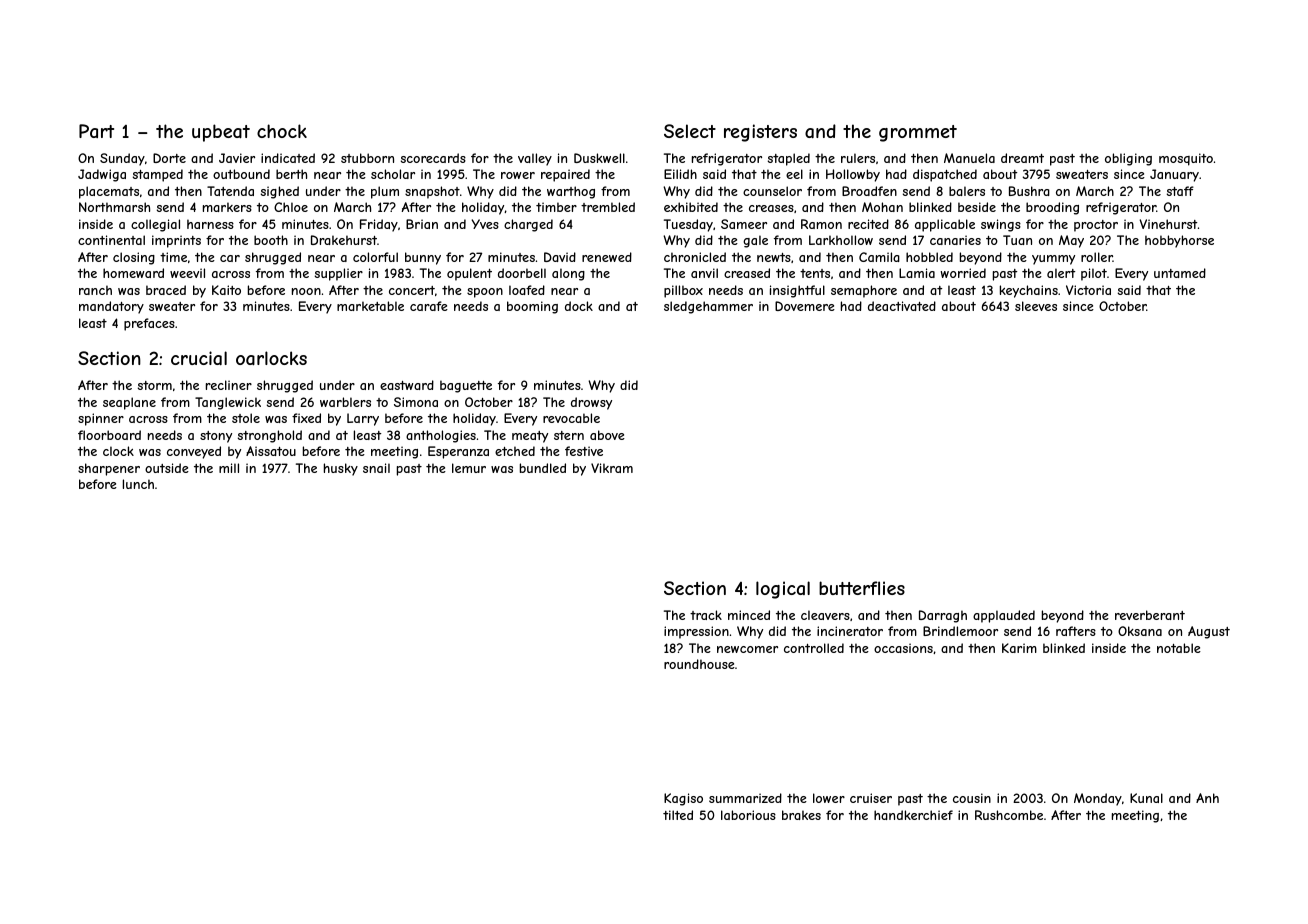 The height and width of the screenshot is (924, 1308). Describe the element at coordinates (683, 799) in the screenshot. I see `Kagiso` at that location.
